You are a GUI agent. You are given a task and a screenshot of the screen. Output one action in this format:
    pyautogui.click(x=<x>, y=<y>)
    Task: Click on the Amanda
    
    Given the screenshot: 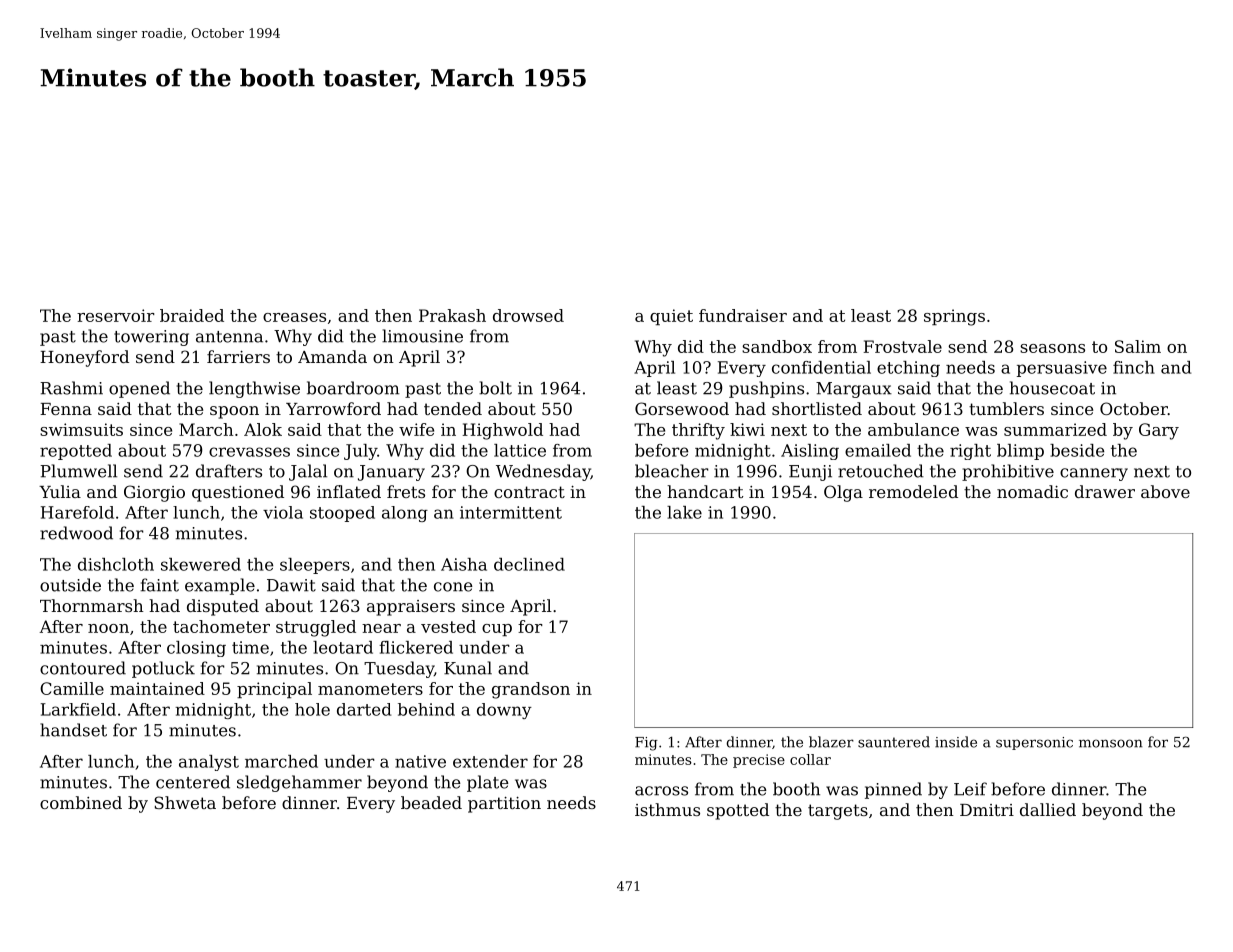 What is the action you would take?
    pyautogui.click(x=332, y=356)
